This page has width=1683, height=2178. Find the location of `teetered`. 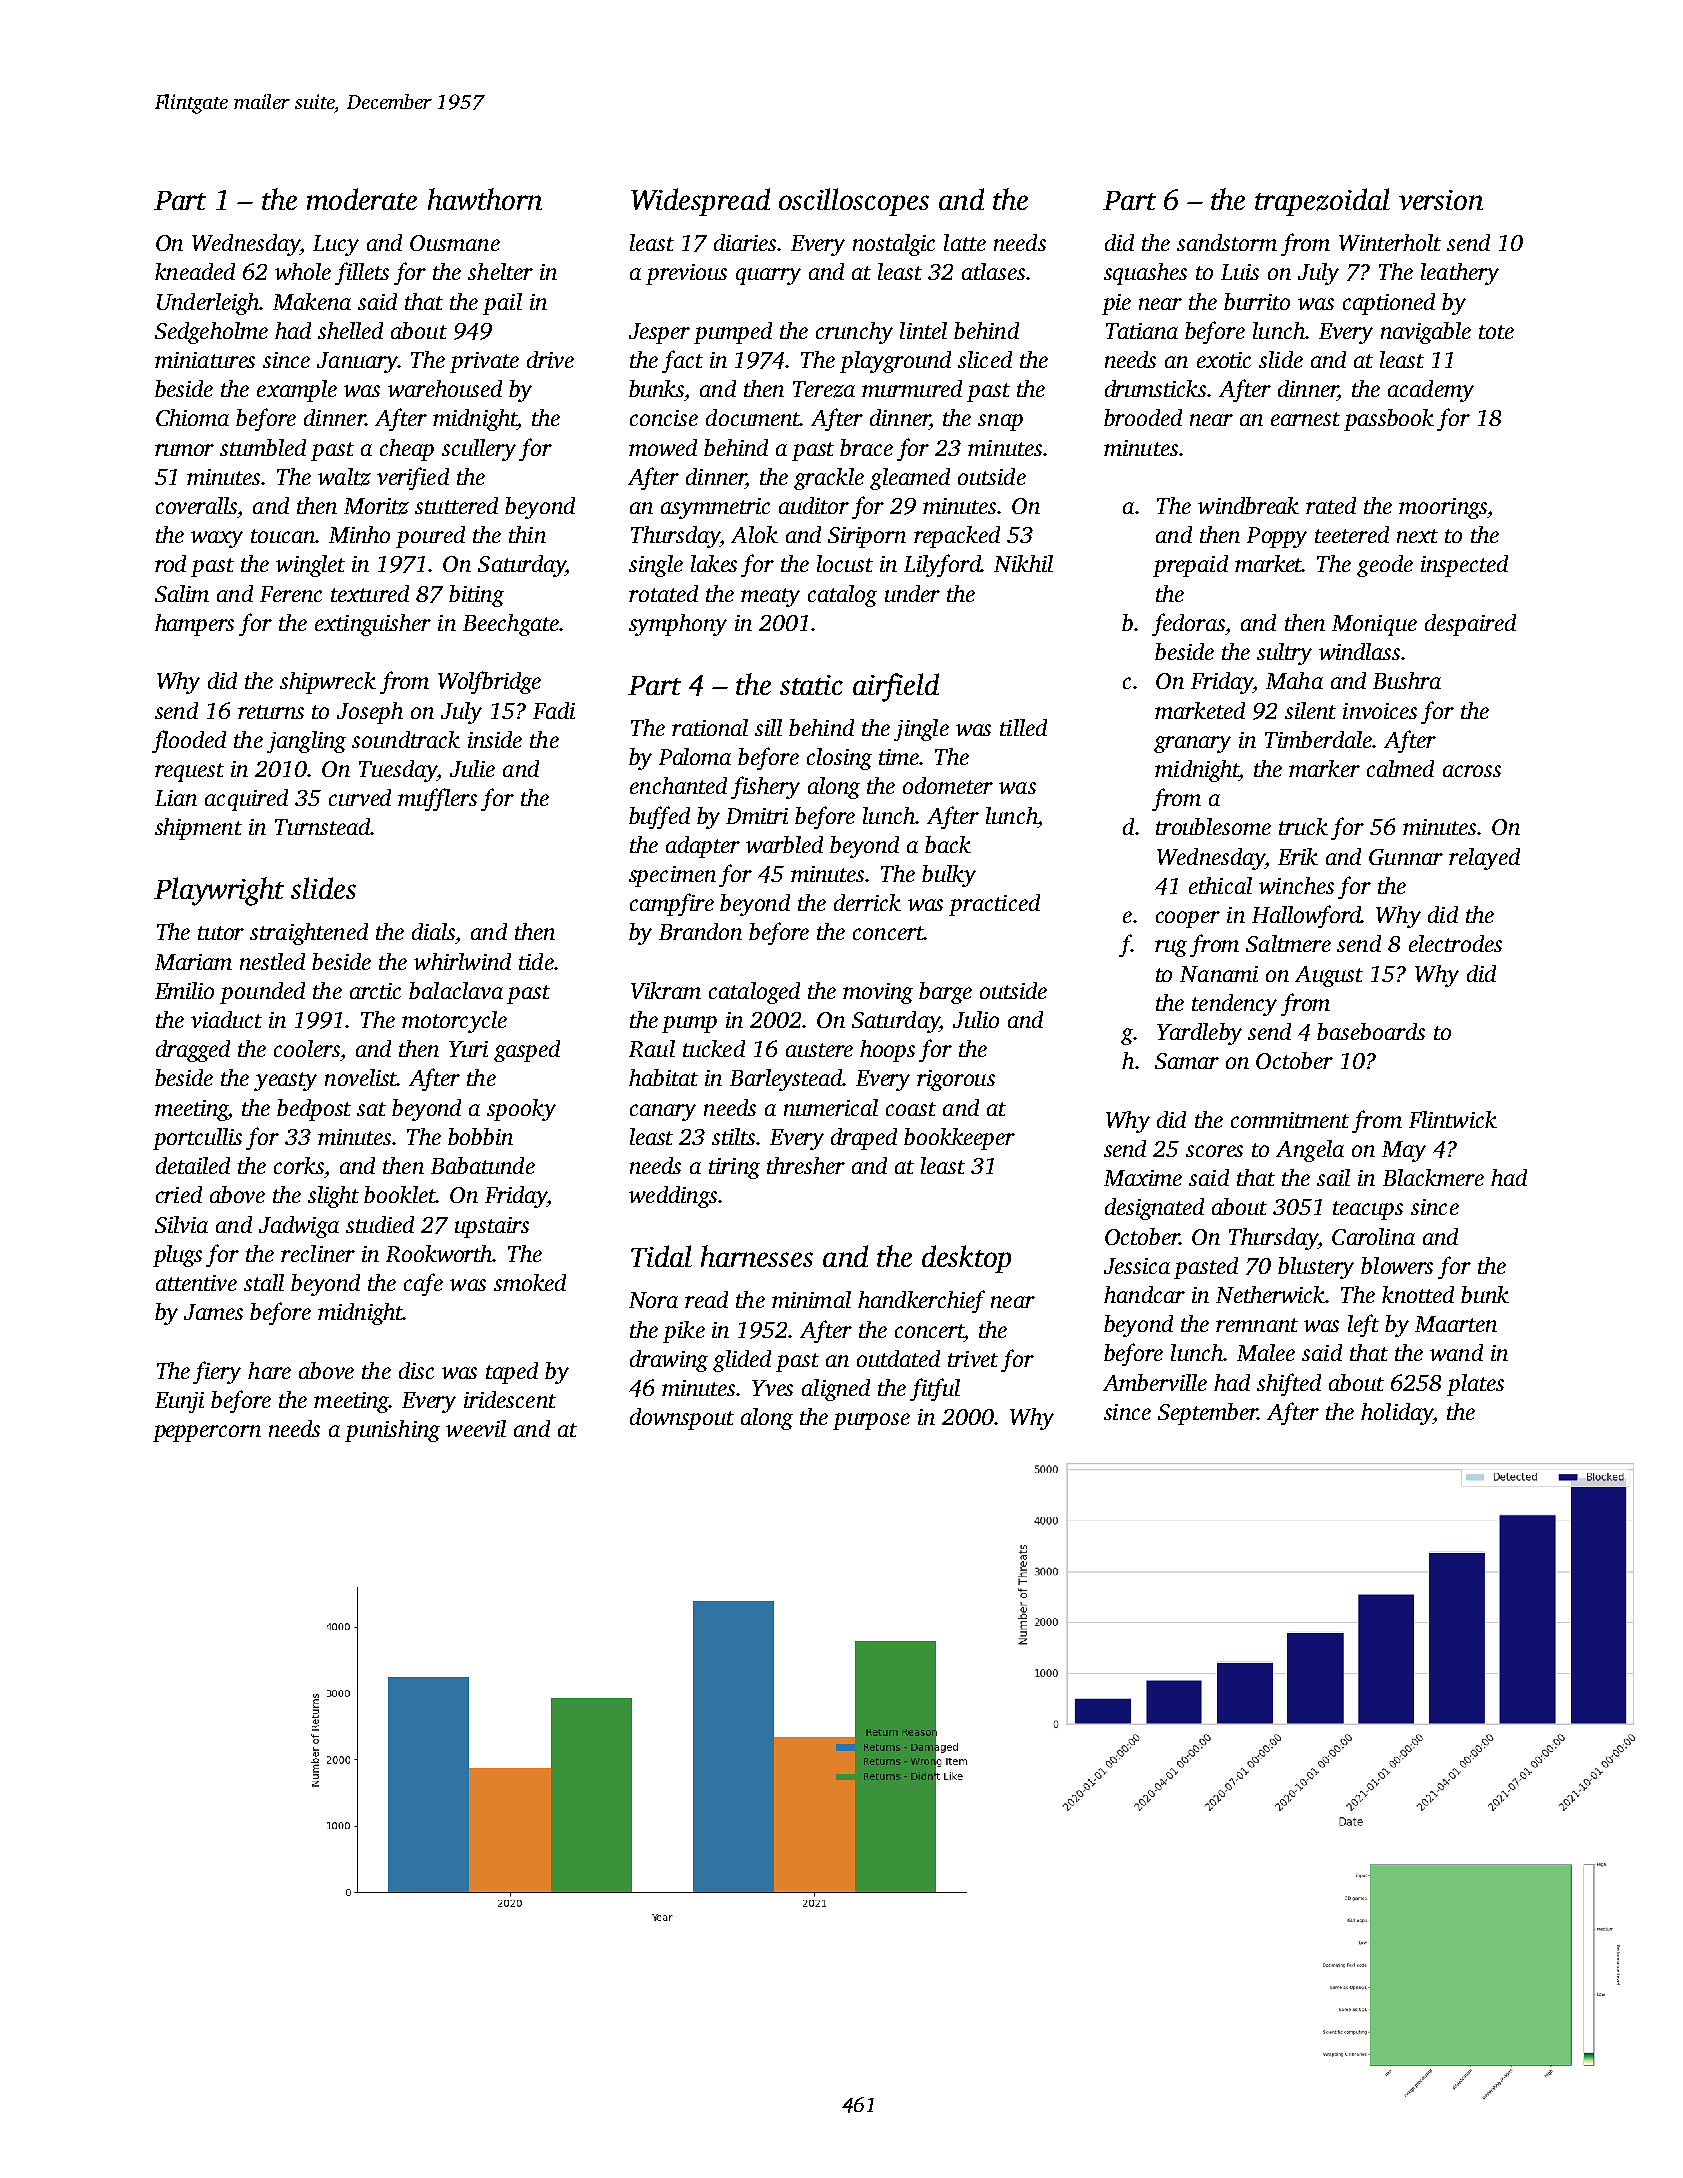

teetered is located at coordinates (1352, 534).
